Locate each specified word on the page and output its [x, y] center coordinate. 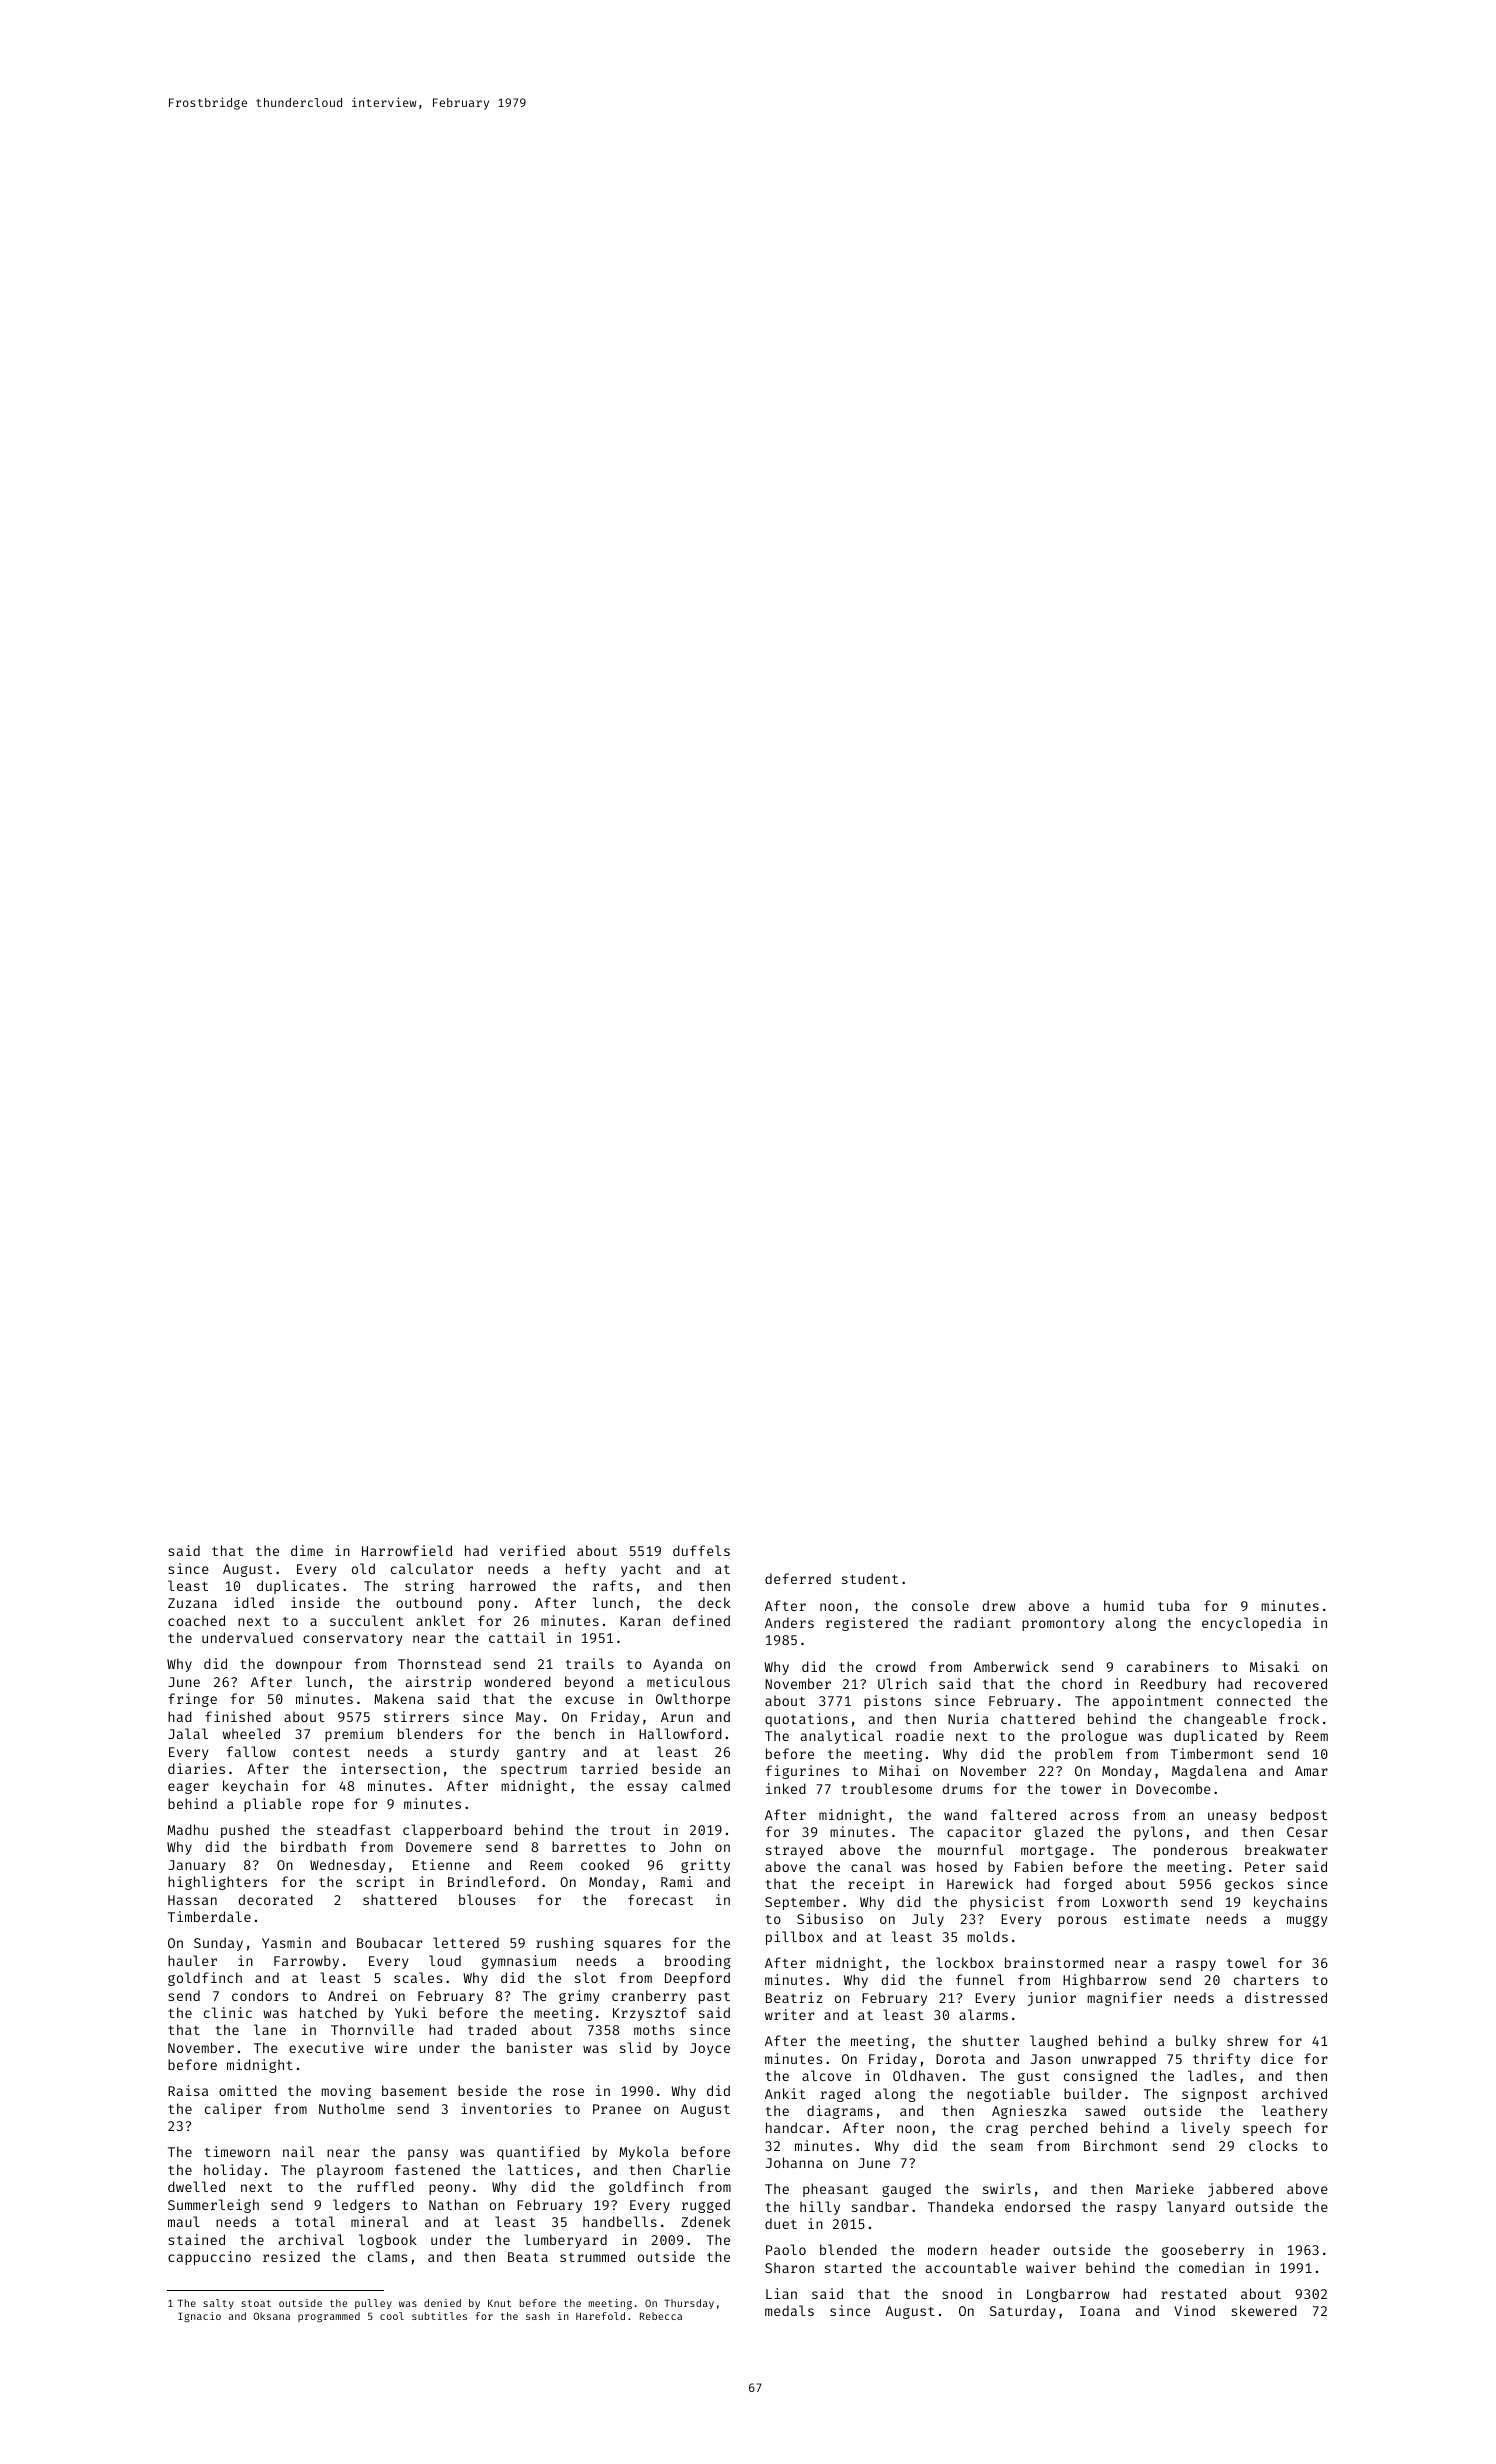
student [870, 1578]
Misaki [1274, 1666]
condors [260, 1995]
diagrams [840, 2112]
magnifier [1124, 1999]
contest [321, 1752]
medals [789, 2310]
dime [307, 1550]
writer [789, 2014]
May [528, 1718]
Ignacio [199, 2317]
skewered [1264, 2310]
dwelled [196, 2186]
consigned [1100, 2077]
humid [1124, 1605]
